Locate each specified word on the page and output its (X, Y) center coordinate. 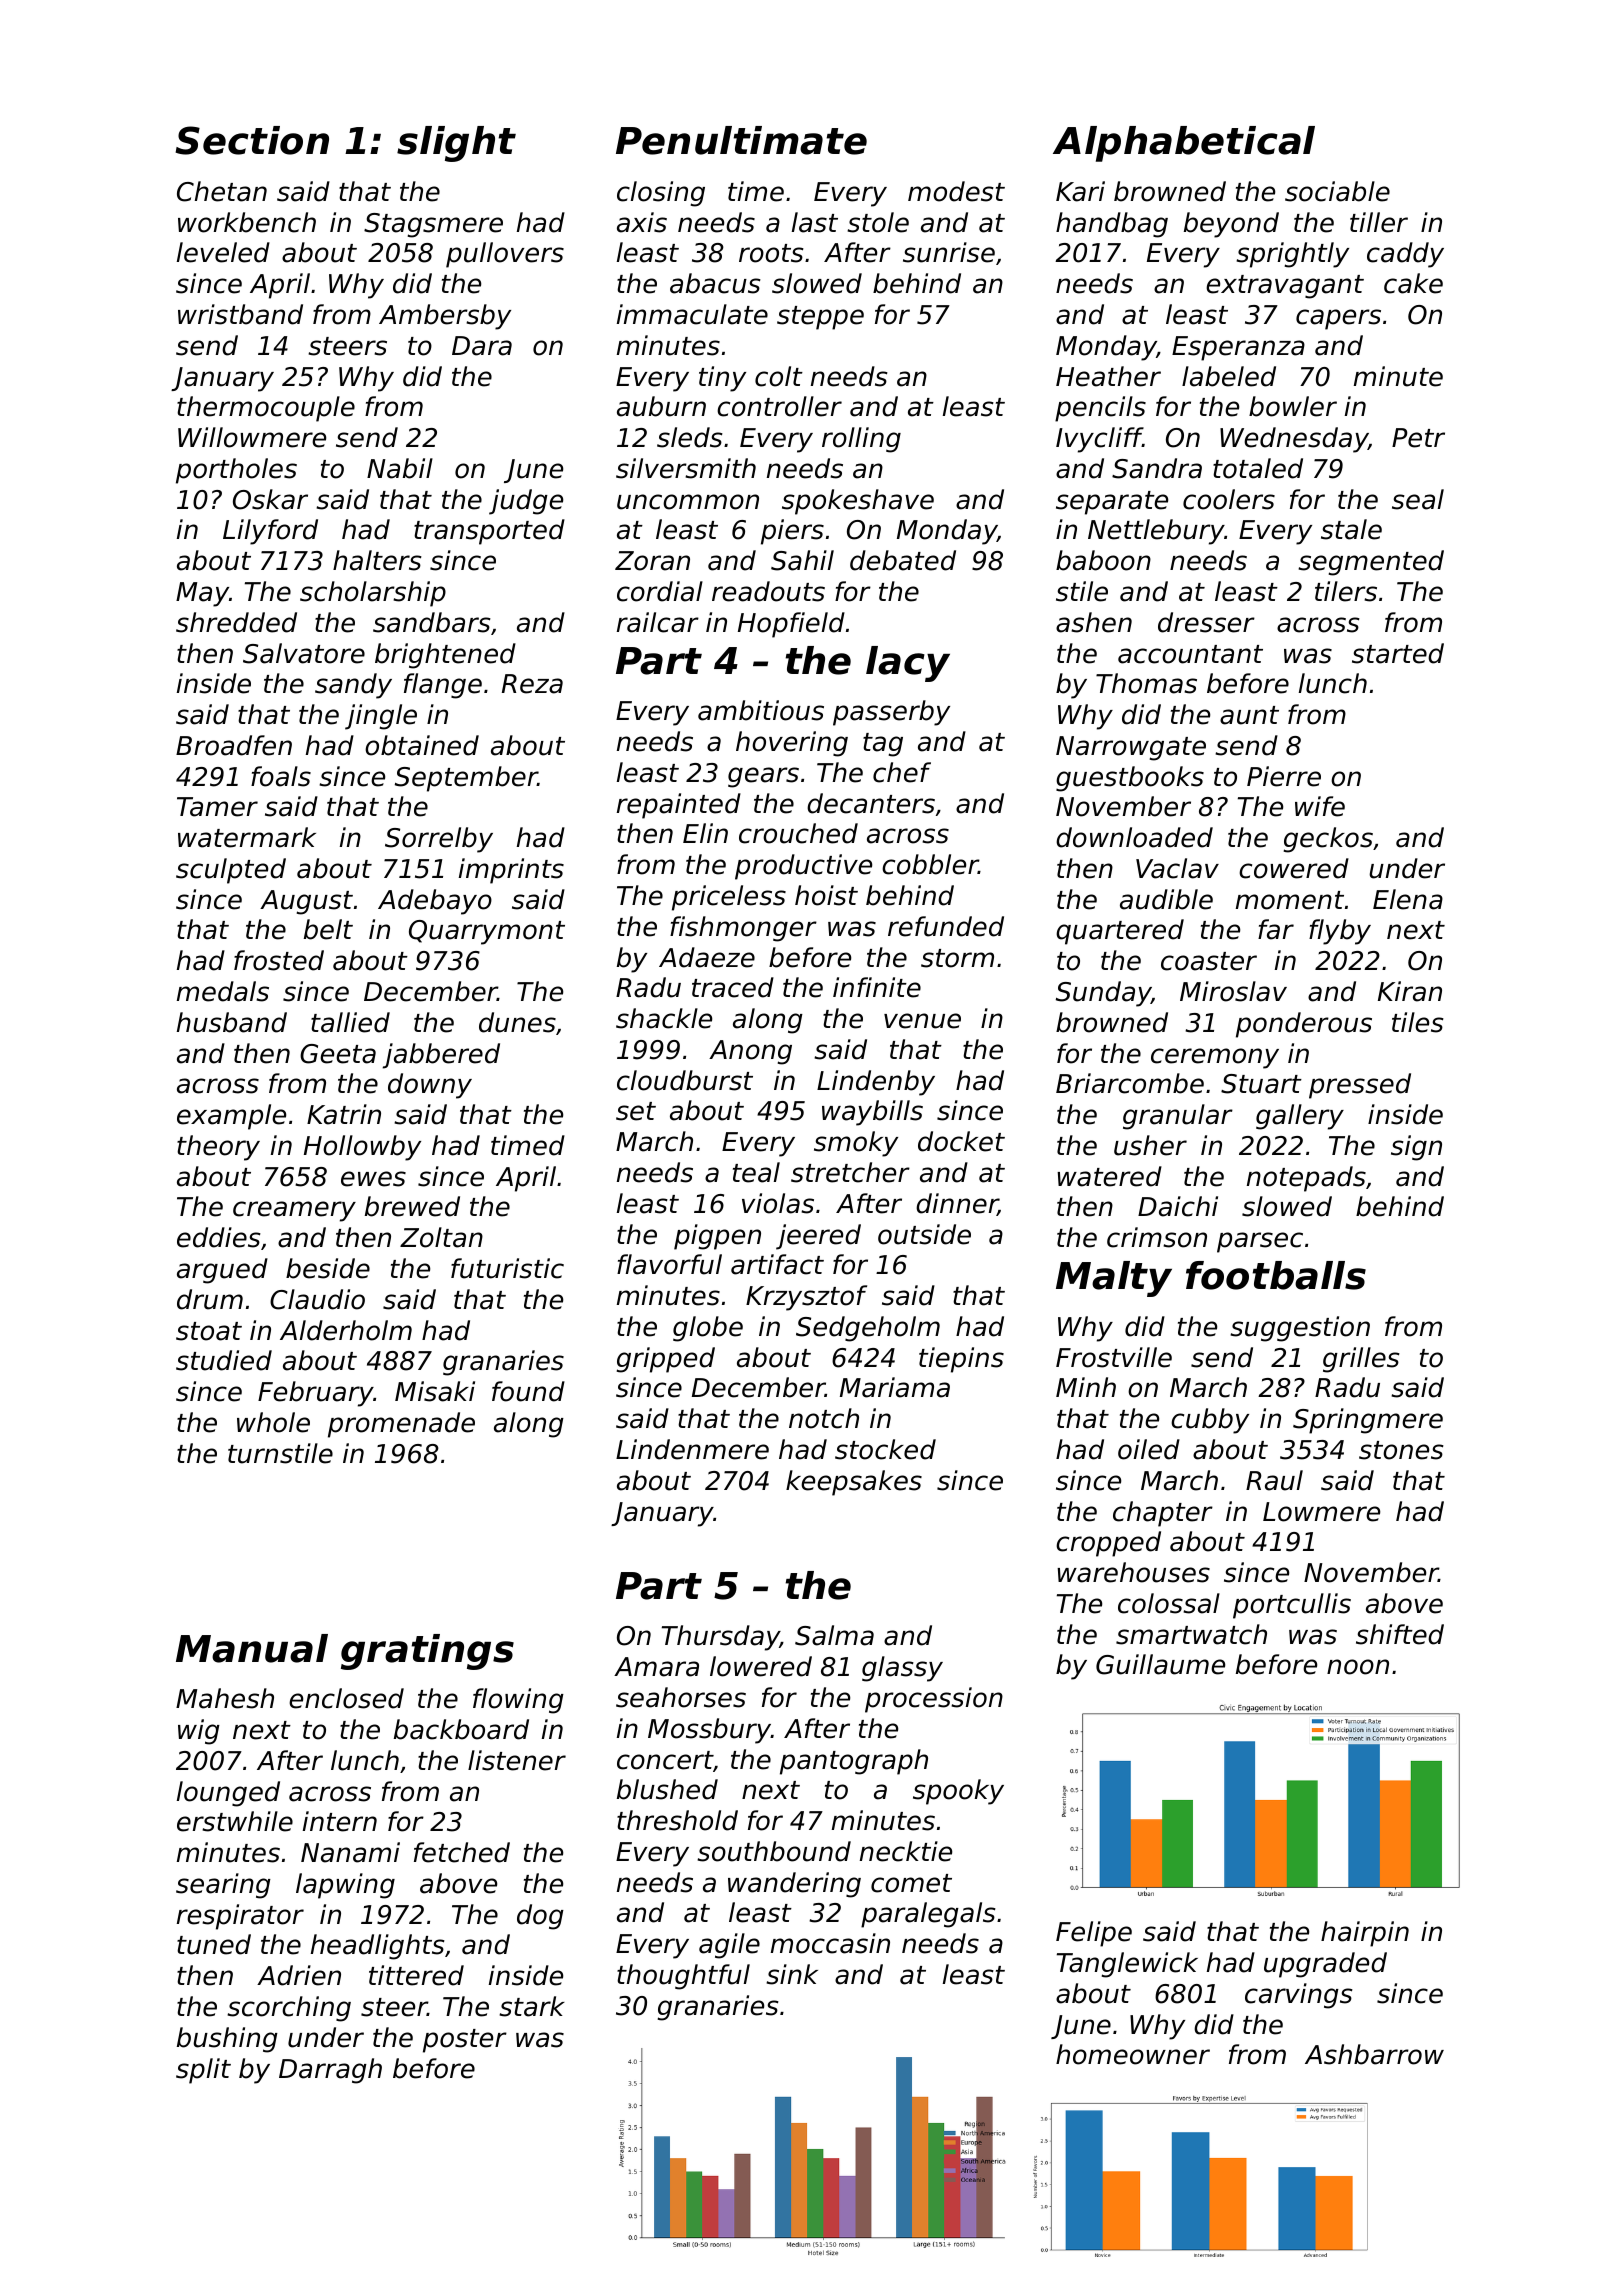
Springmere (1368, 1421)
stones (1401, 1450)
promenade (401, 1425)
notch (824, 1418)
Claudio (317, 1299)
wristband (240, 314)
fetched (462, 1852)
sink (792, 1974)
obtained (422, 745)
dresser (1206, 622)
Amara (656, 1667)
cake (1413, 283)
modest (956, 191)
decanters (871, 803)
